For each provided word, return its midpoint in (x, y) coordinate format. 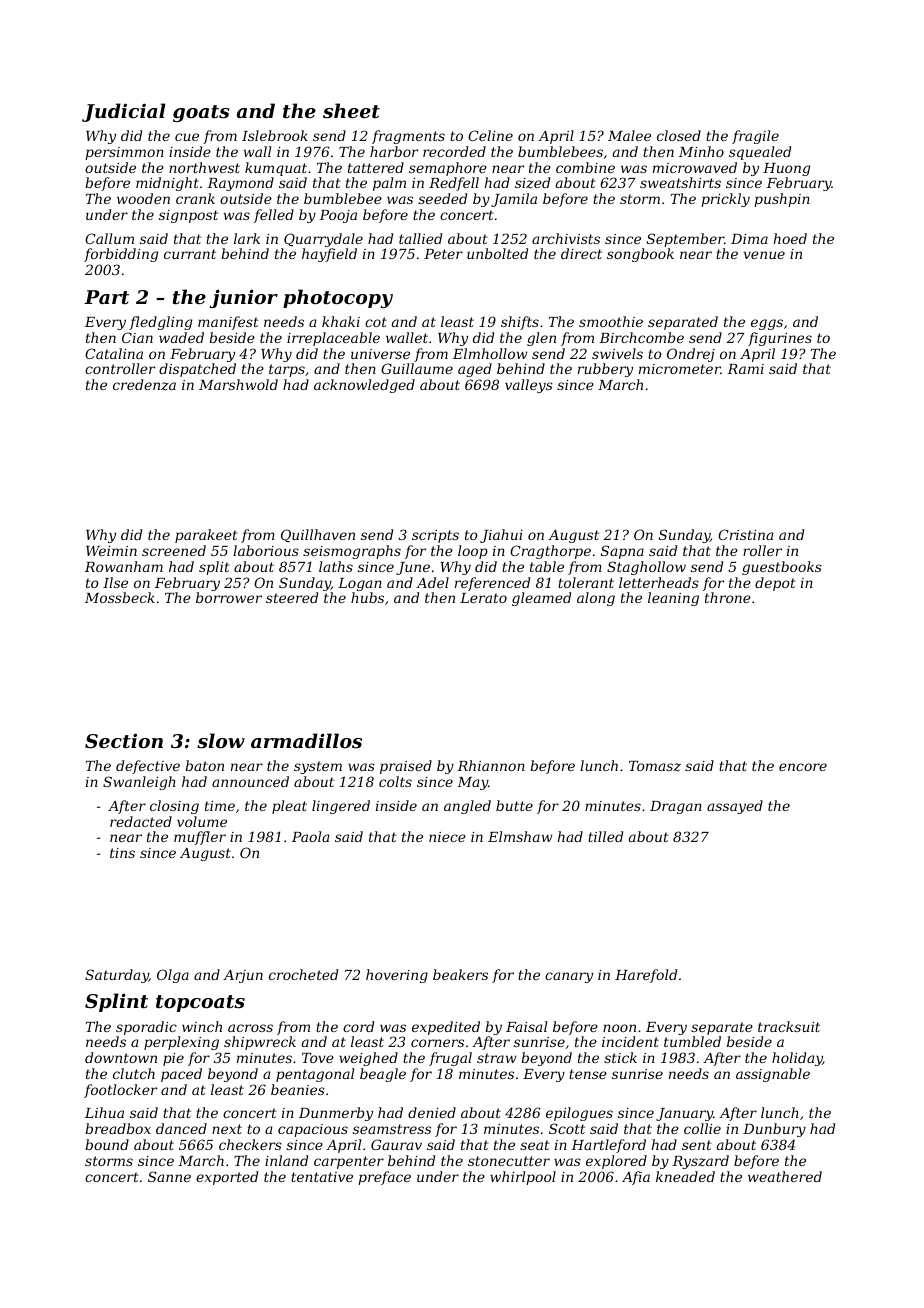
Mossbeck (120, 597)
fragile (755, 137)
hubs (367, 597)
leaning (673, 599)
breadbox (118, 1128)
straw (497, 1058)
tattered (376, 167)
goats (201, 113)
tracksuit (789, 1026)
